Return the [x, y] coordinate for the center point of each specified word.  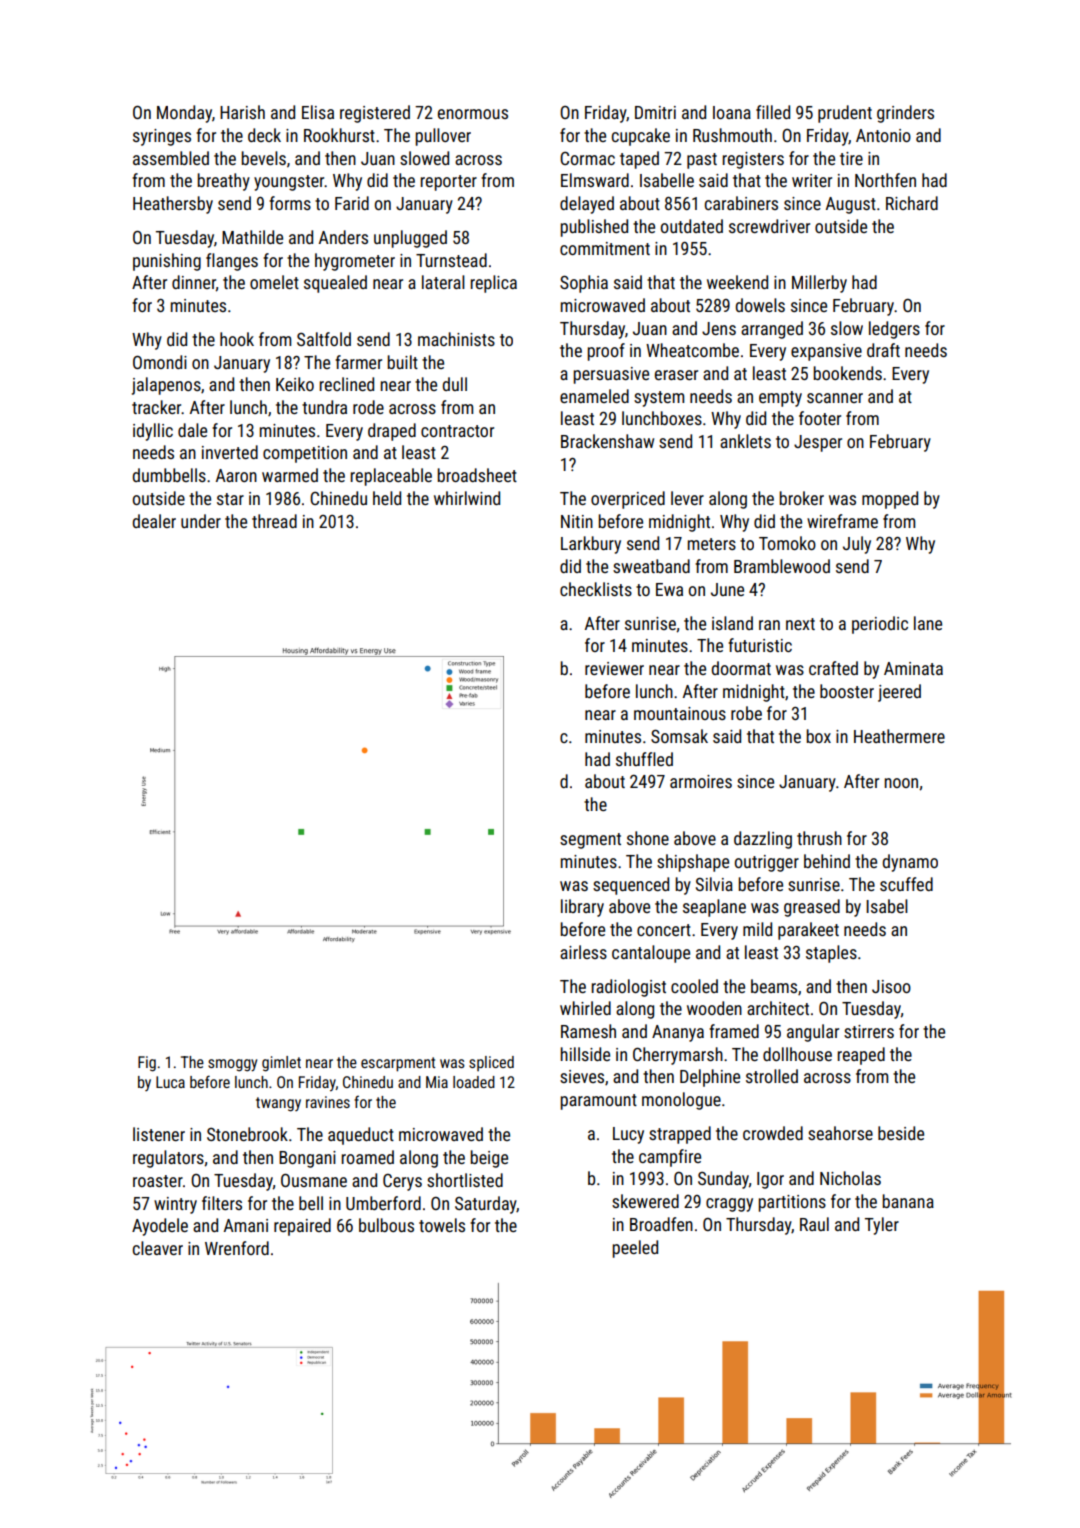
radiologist [628, 988]
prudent [845, 114]
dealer [154, 521]
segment [590, 841]
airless [583, 952]
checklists [596, 589]
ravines [328, 1102]
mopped [890, 500]
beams [774, 986]
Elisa [318, 112]
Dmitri [655, 112]
